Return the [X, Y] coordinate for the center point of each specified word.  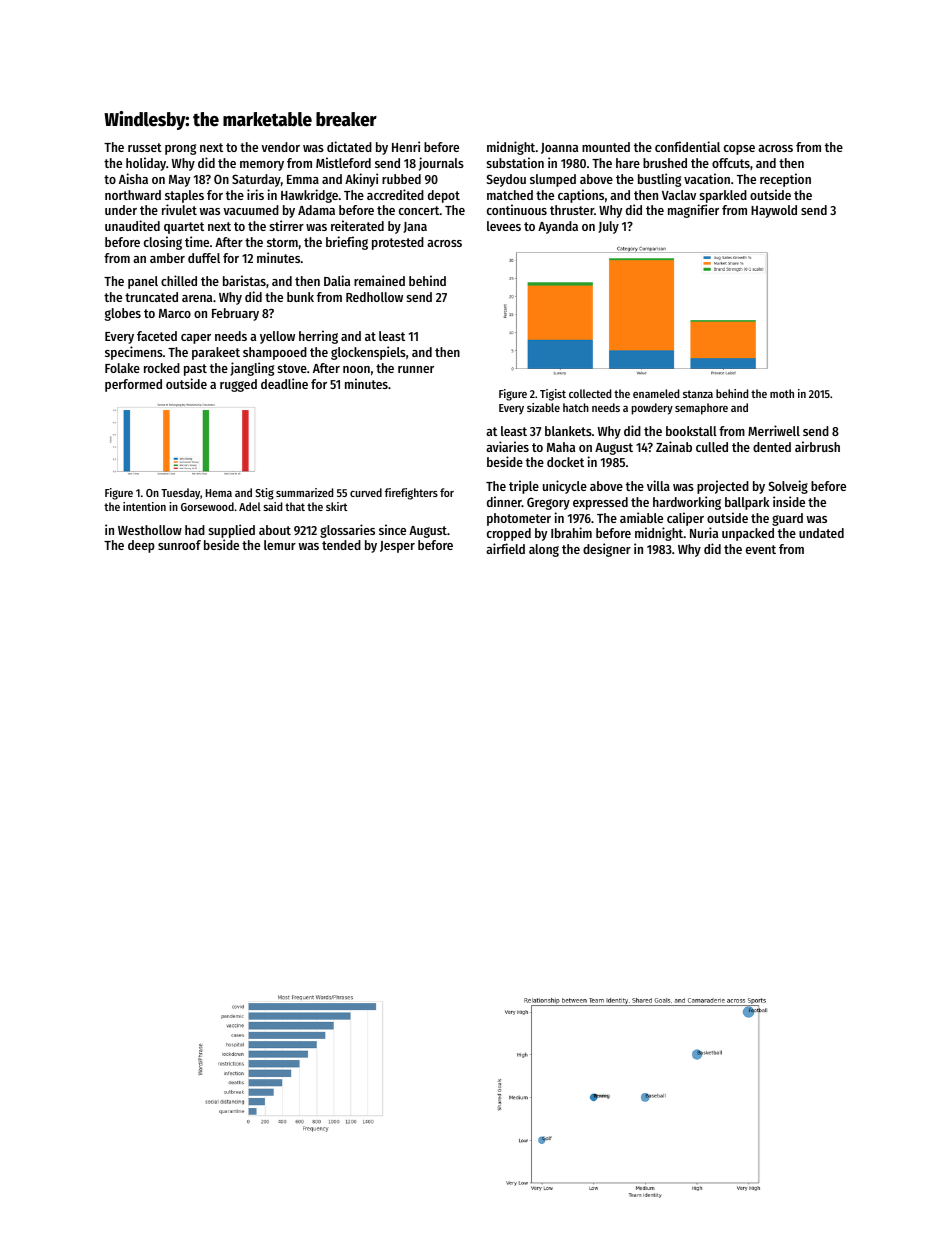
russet [145, 147]
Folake [122, 368]
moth [782, 393]
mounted [606, 147]
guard [787, 519]
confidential [687, 146]
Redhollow [374, 297]
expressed [600, 503]
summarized [304, 492]
